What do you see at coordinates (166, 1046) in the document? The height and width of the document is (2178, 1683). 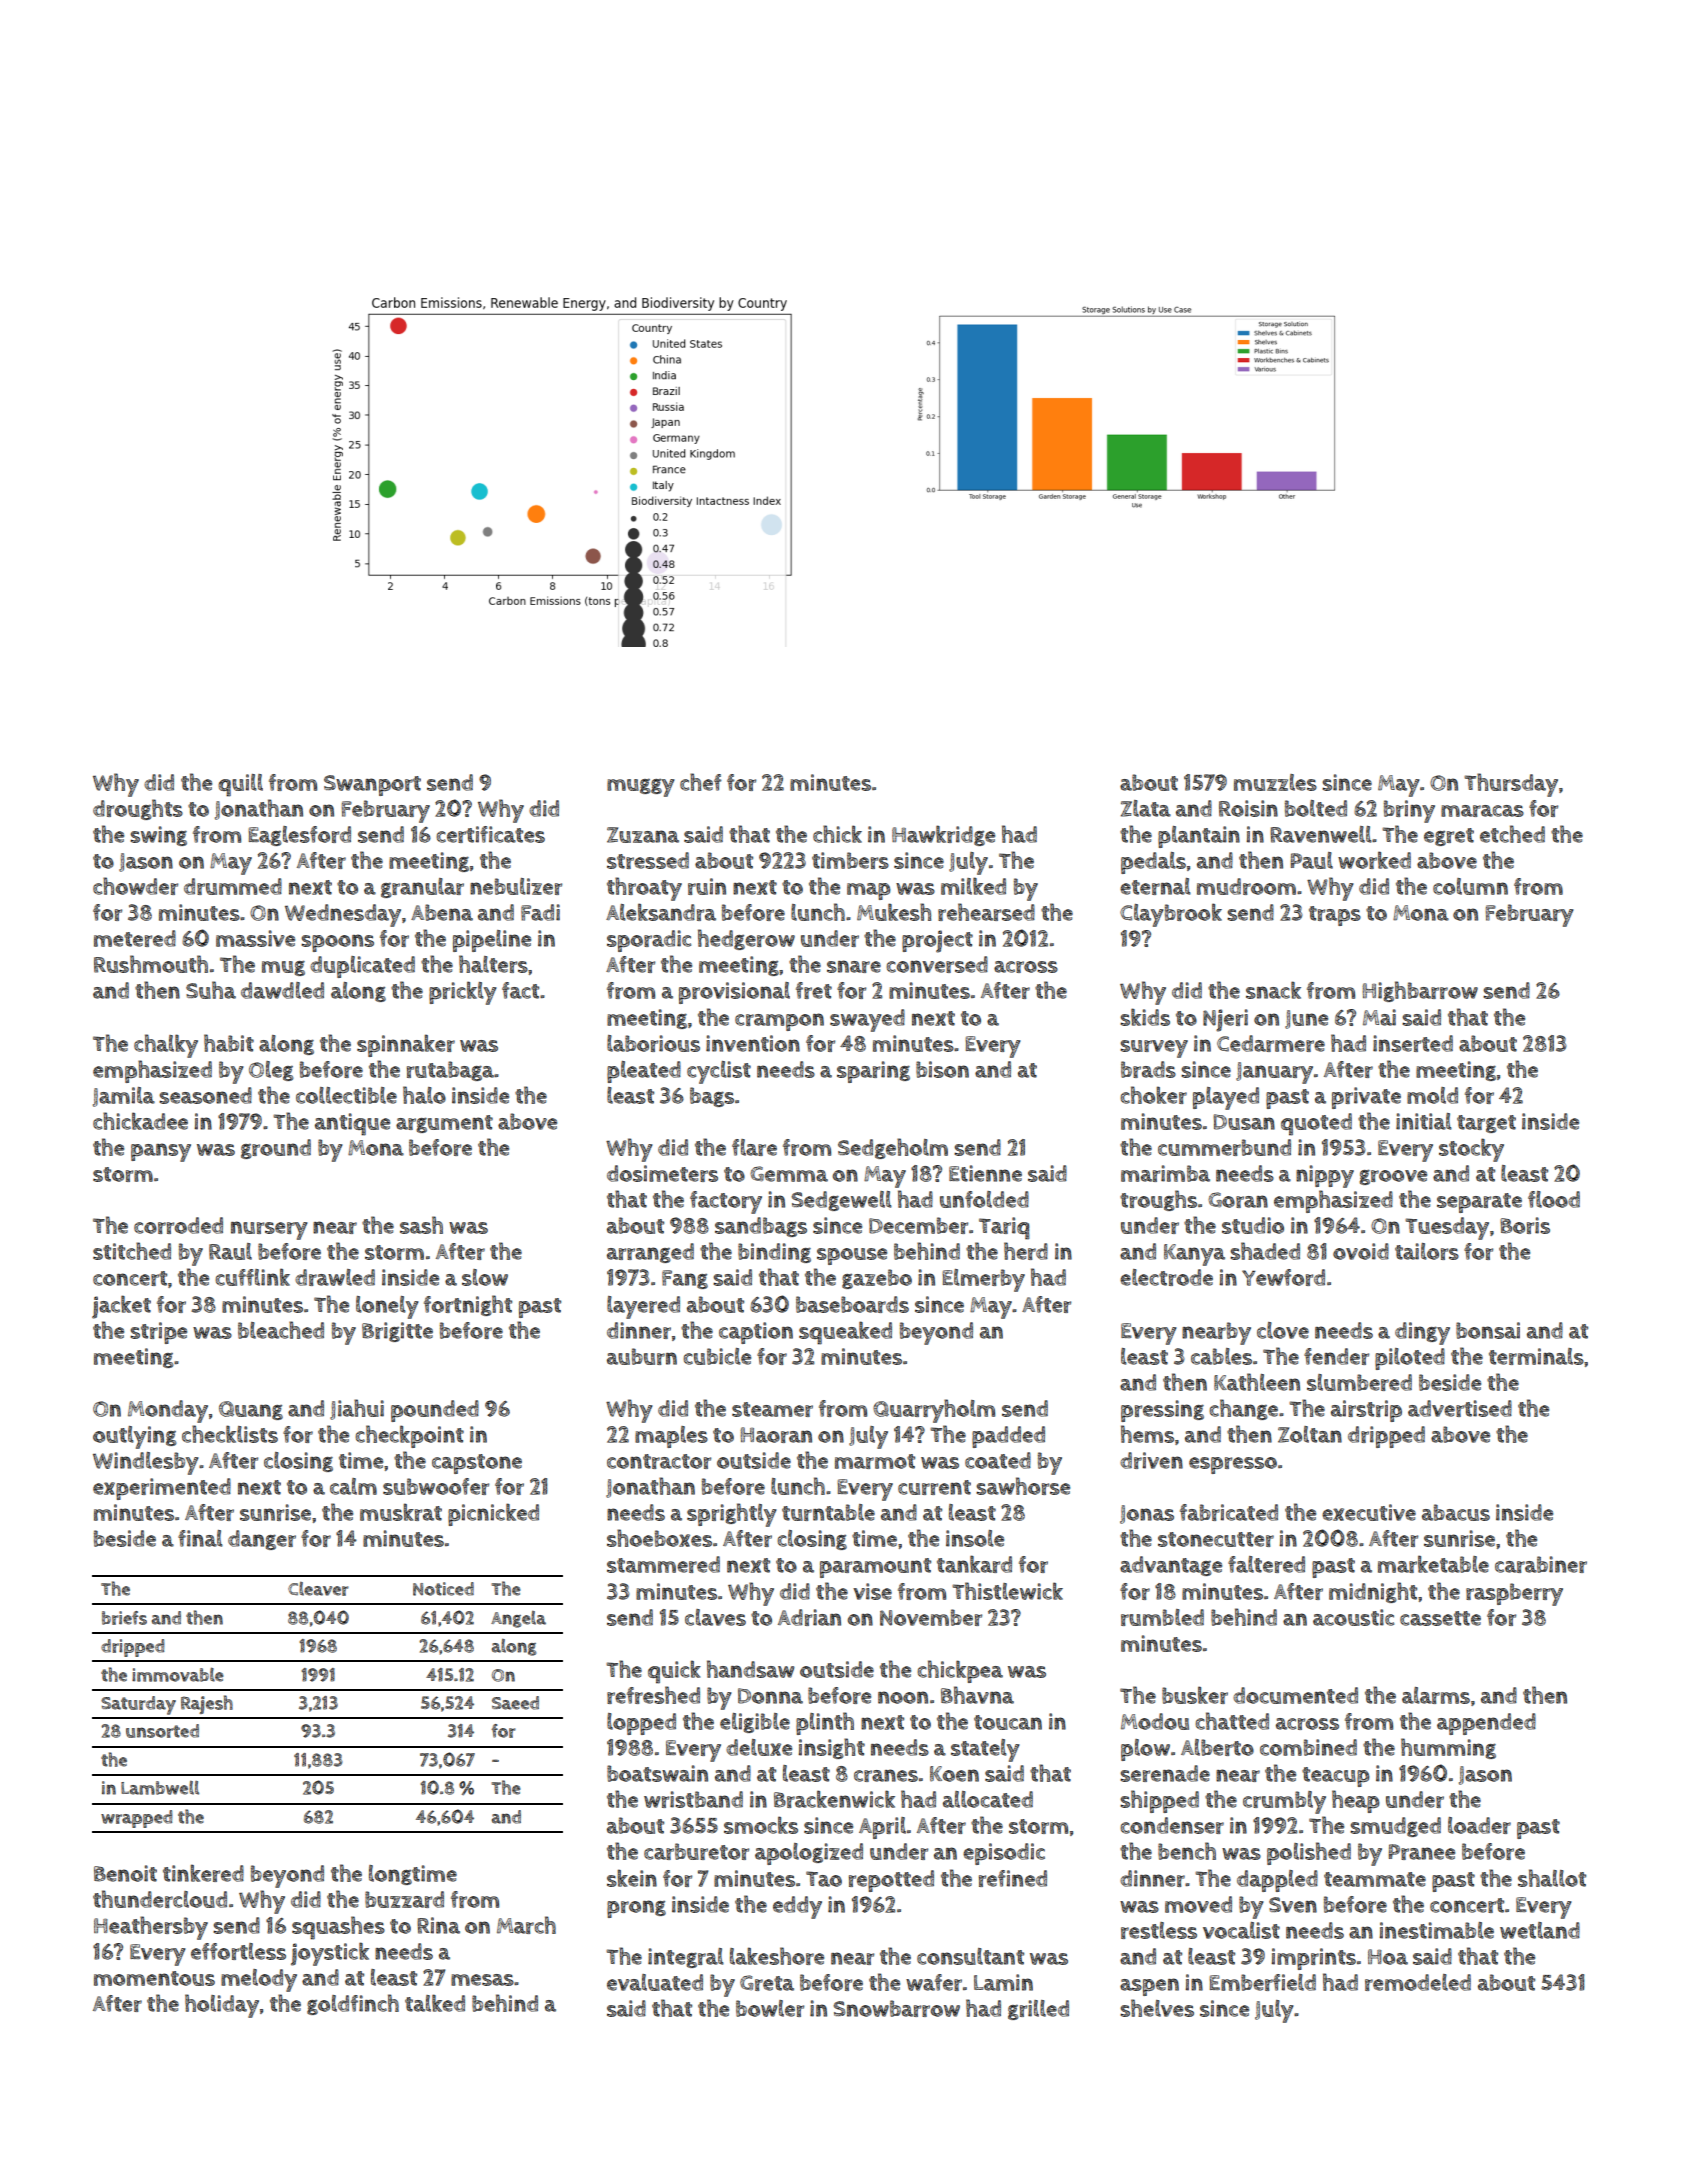 I see `chalky` at bounding box center [166, 1046].
